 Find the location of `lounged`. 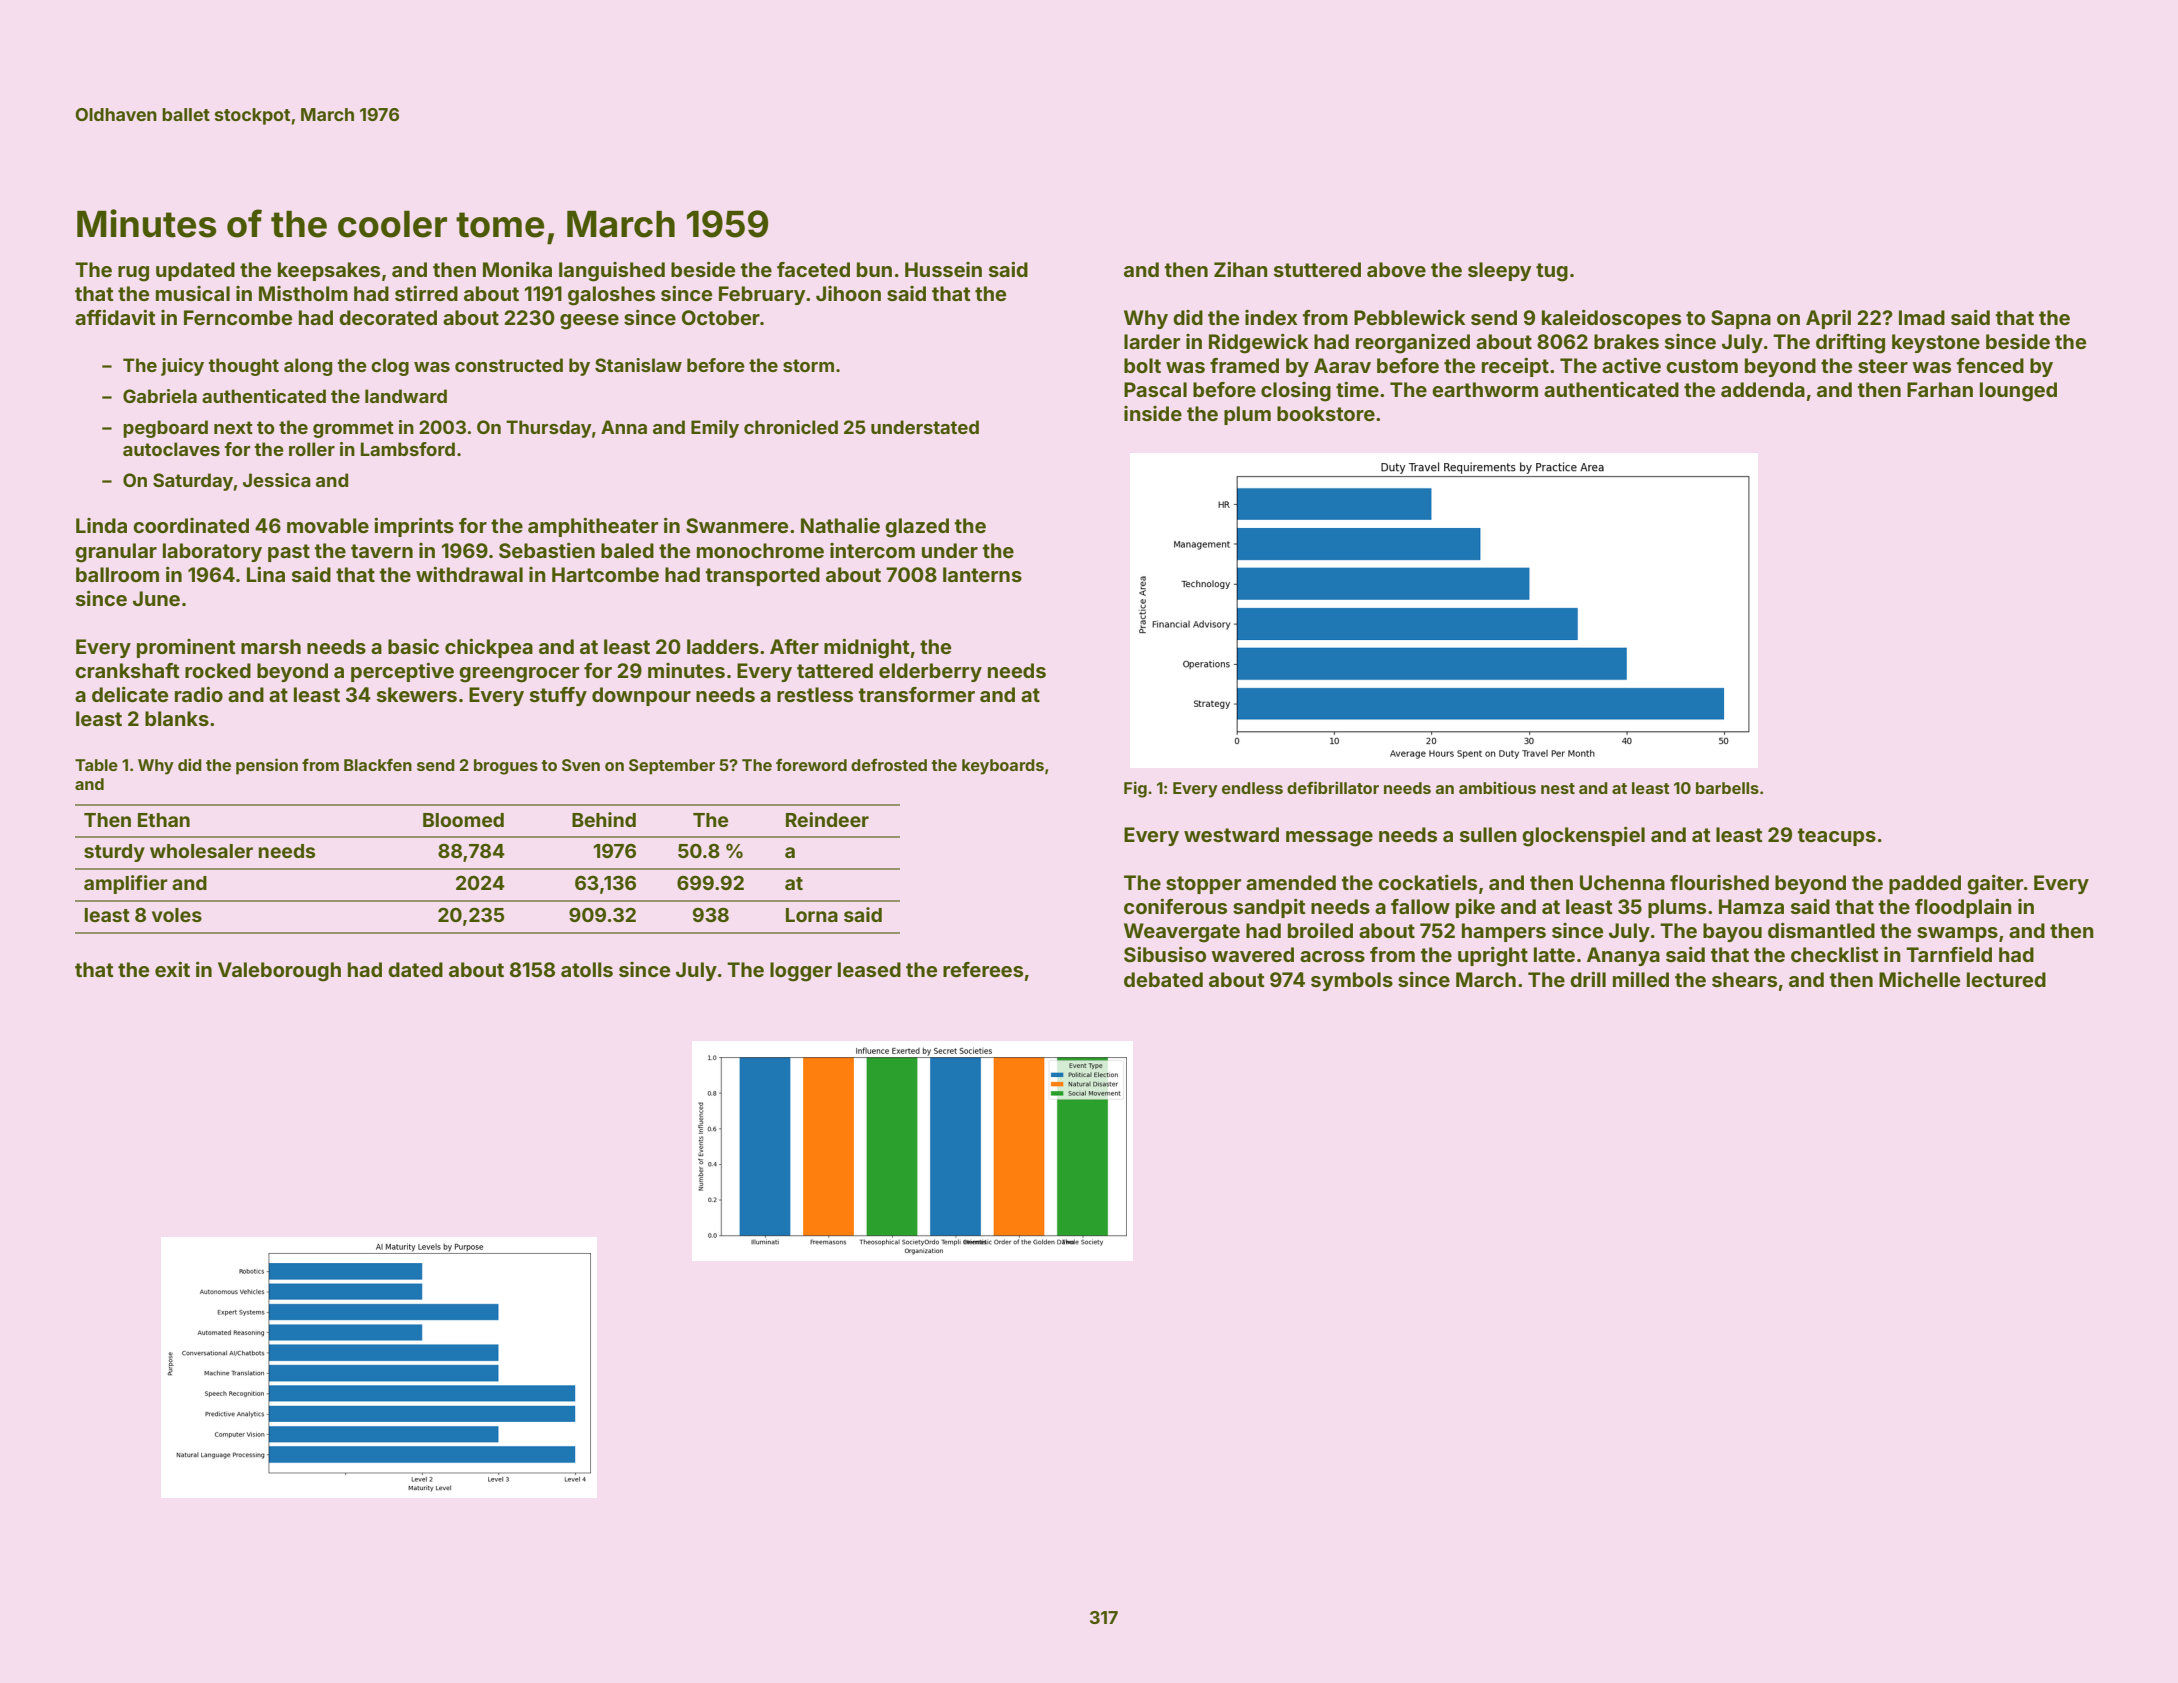

lounged is located at coordinates (2018, 392).
